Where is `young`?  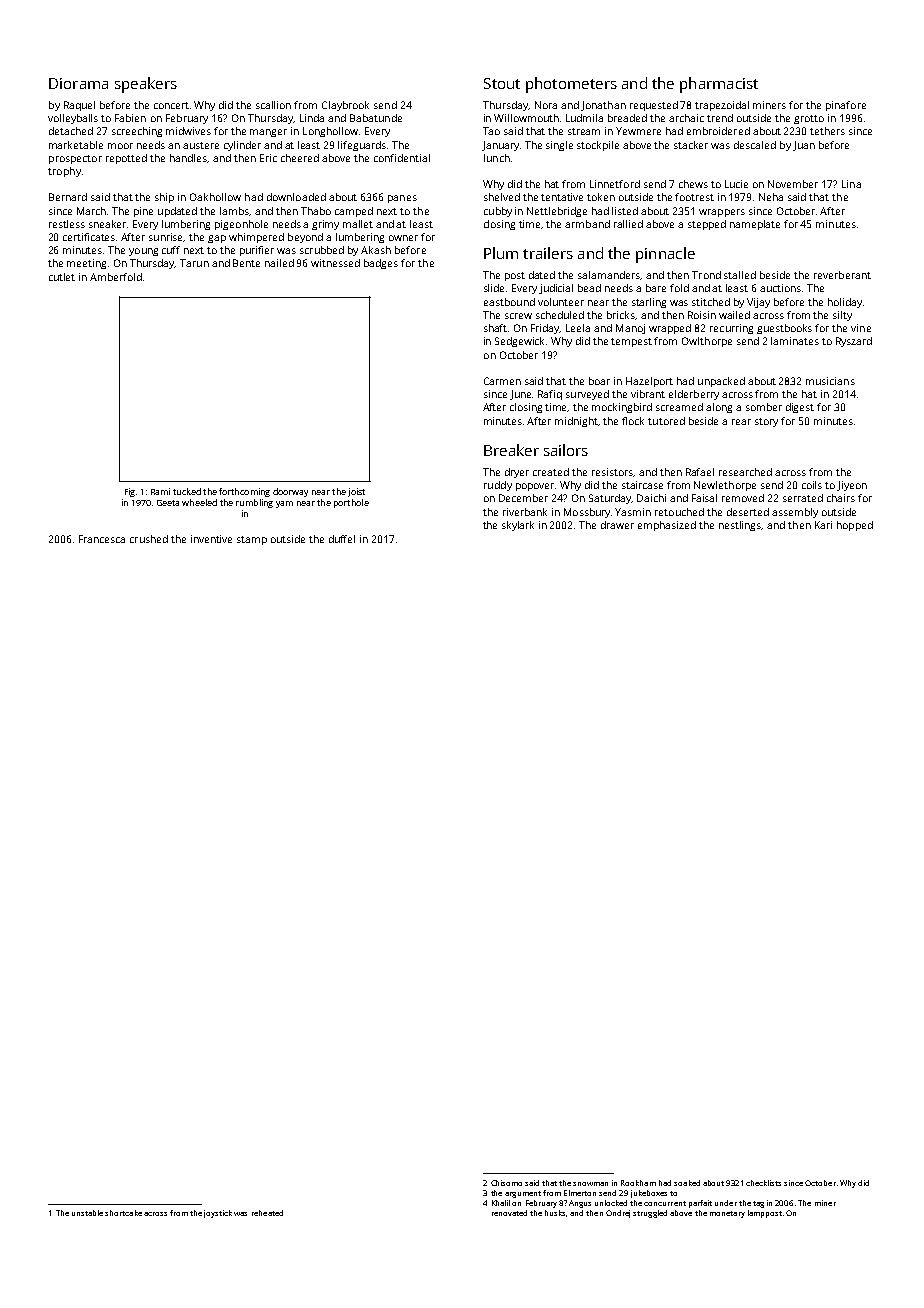
young is located at coordinates (143, 252).
